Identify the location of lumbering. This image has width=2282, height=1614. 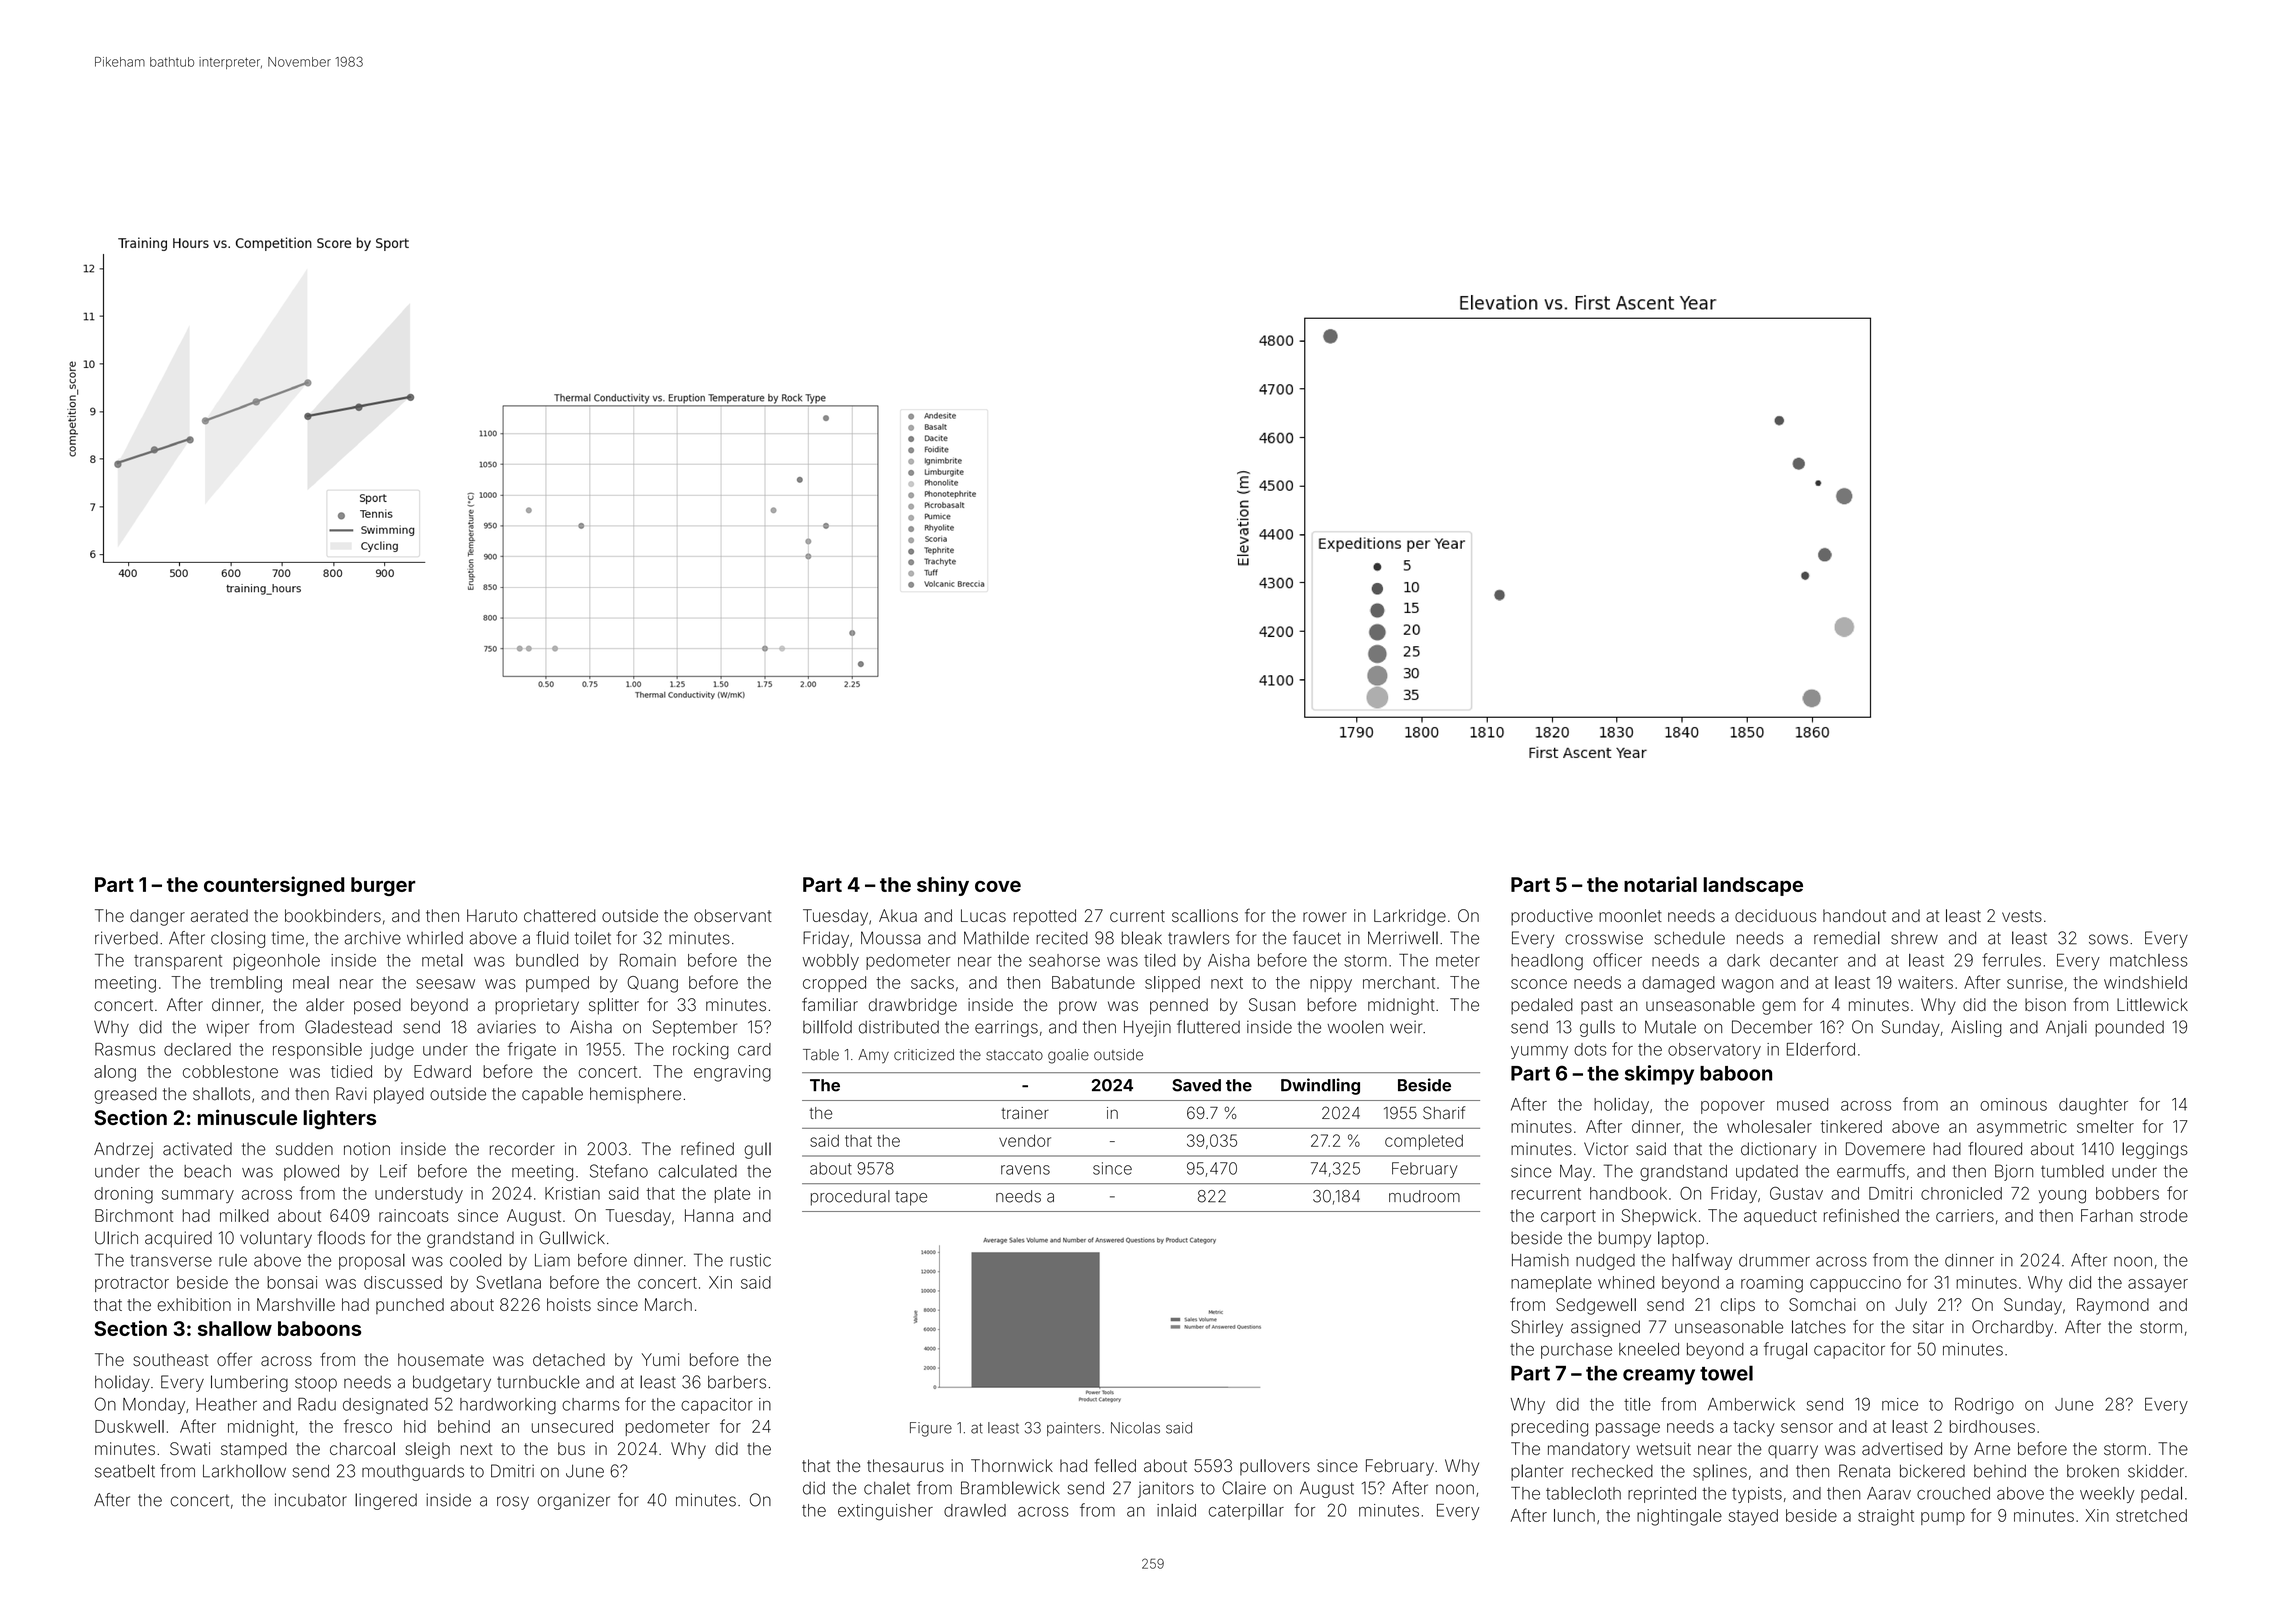
(249, 1383).
